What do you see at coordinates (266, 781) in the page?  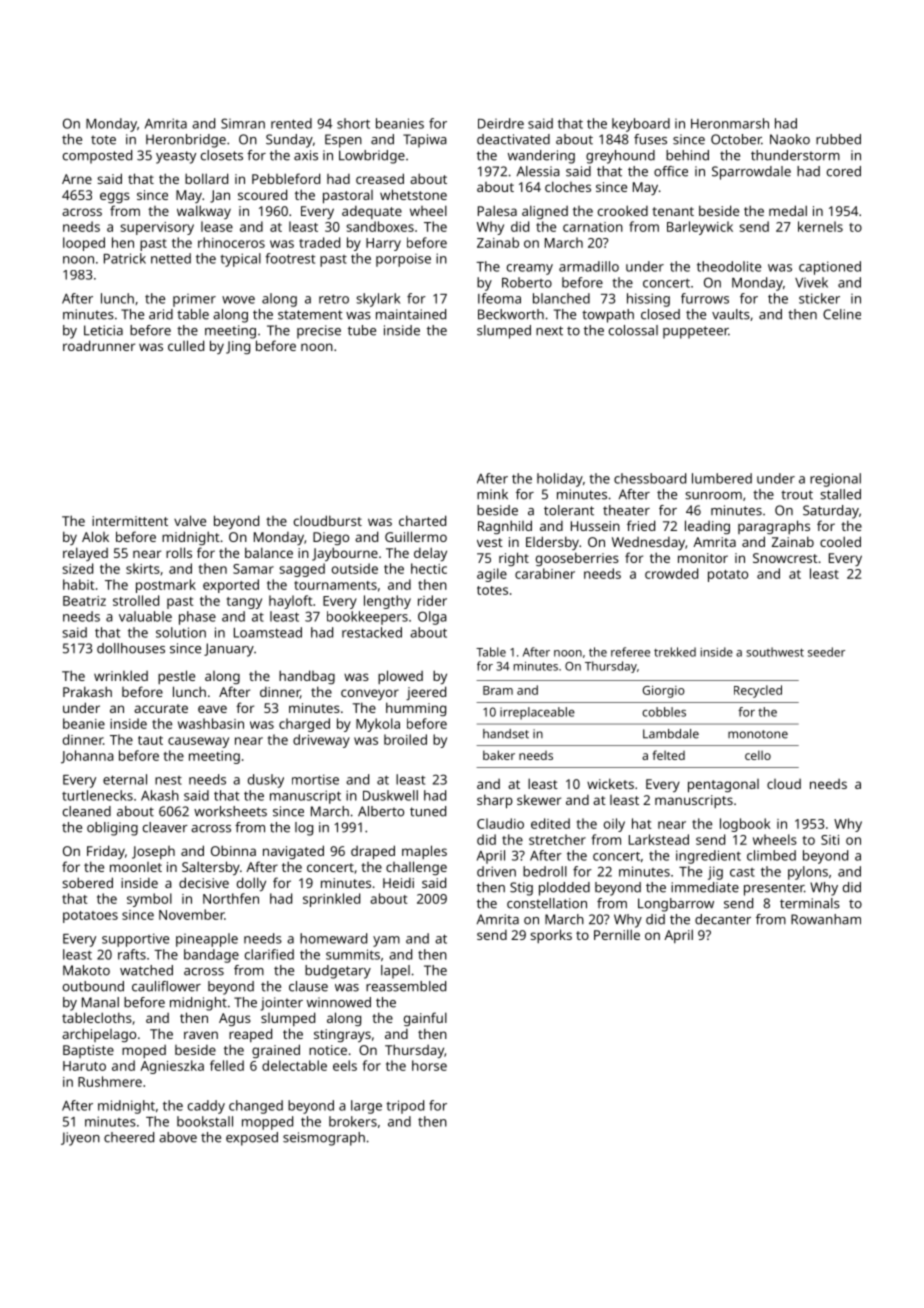 I see `dusky` at bounding box center [266, 781].
